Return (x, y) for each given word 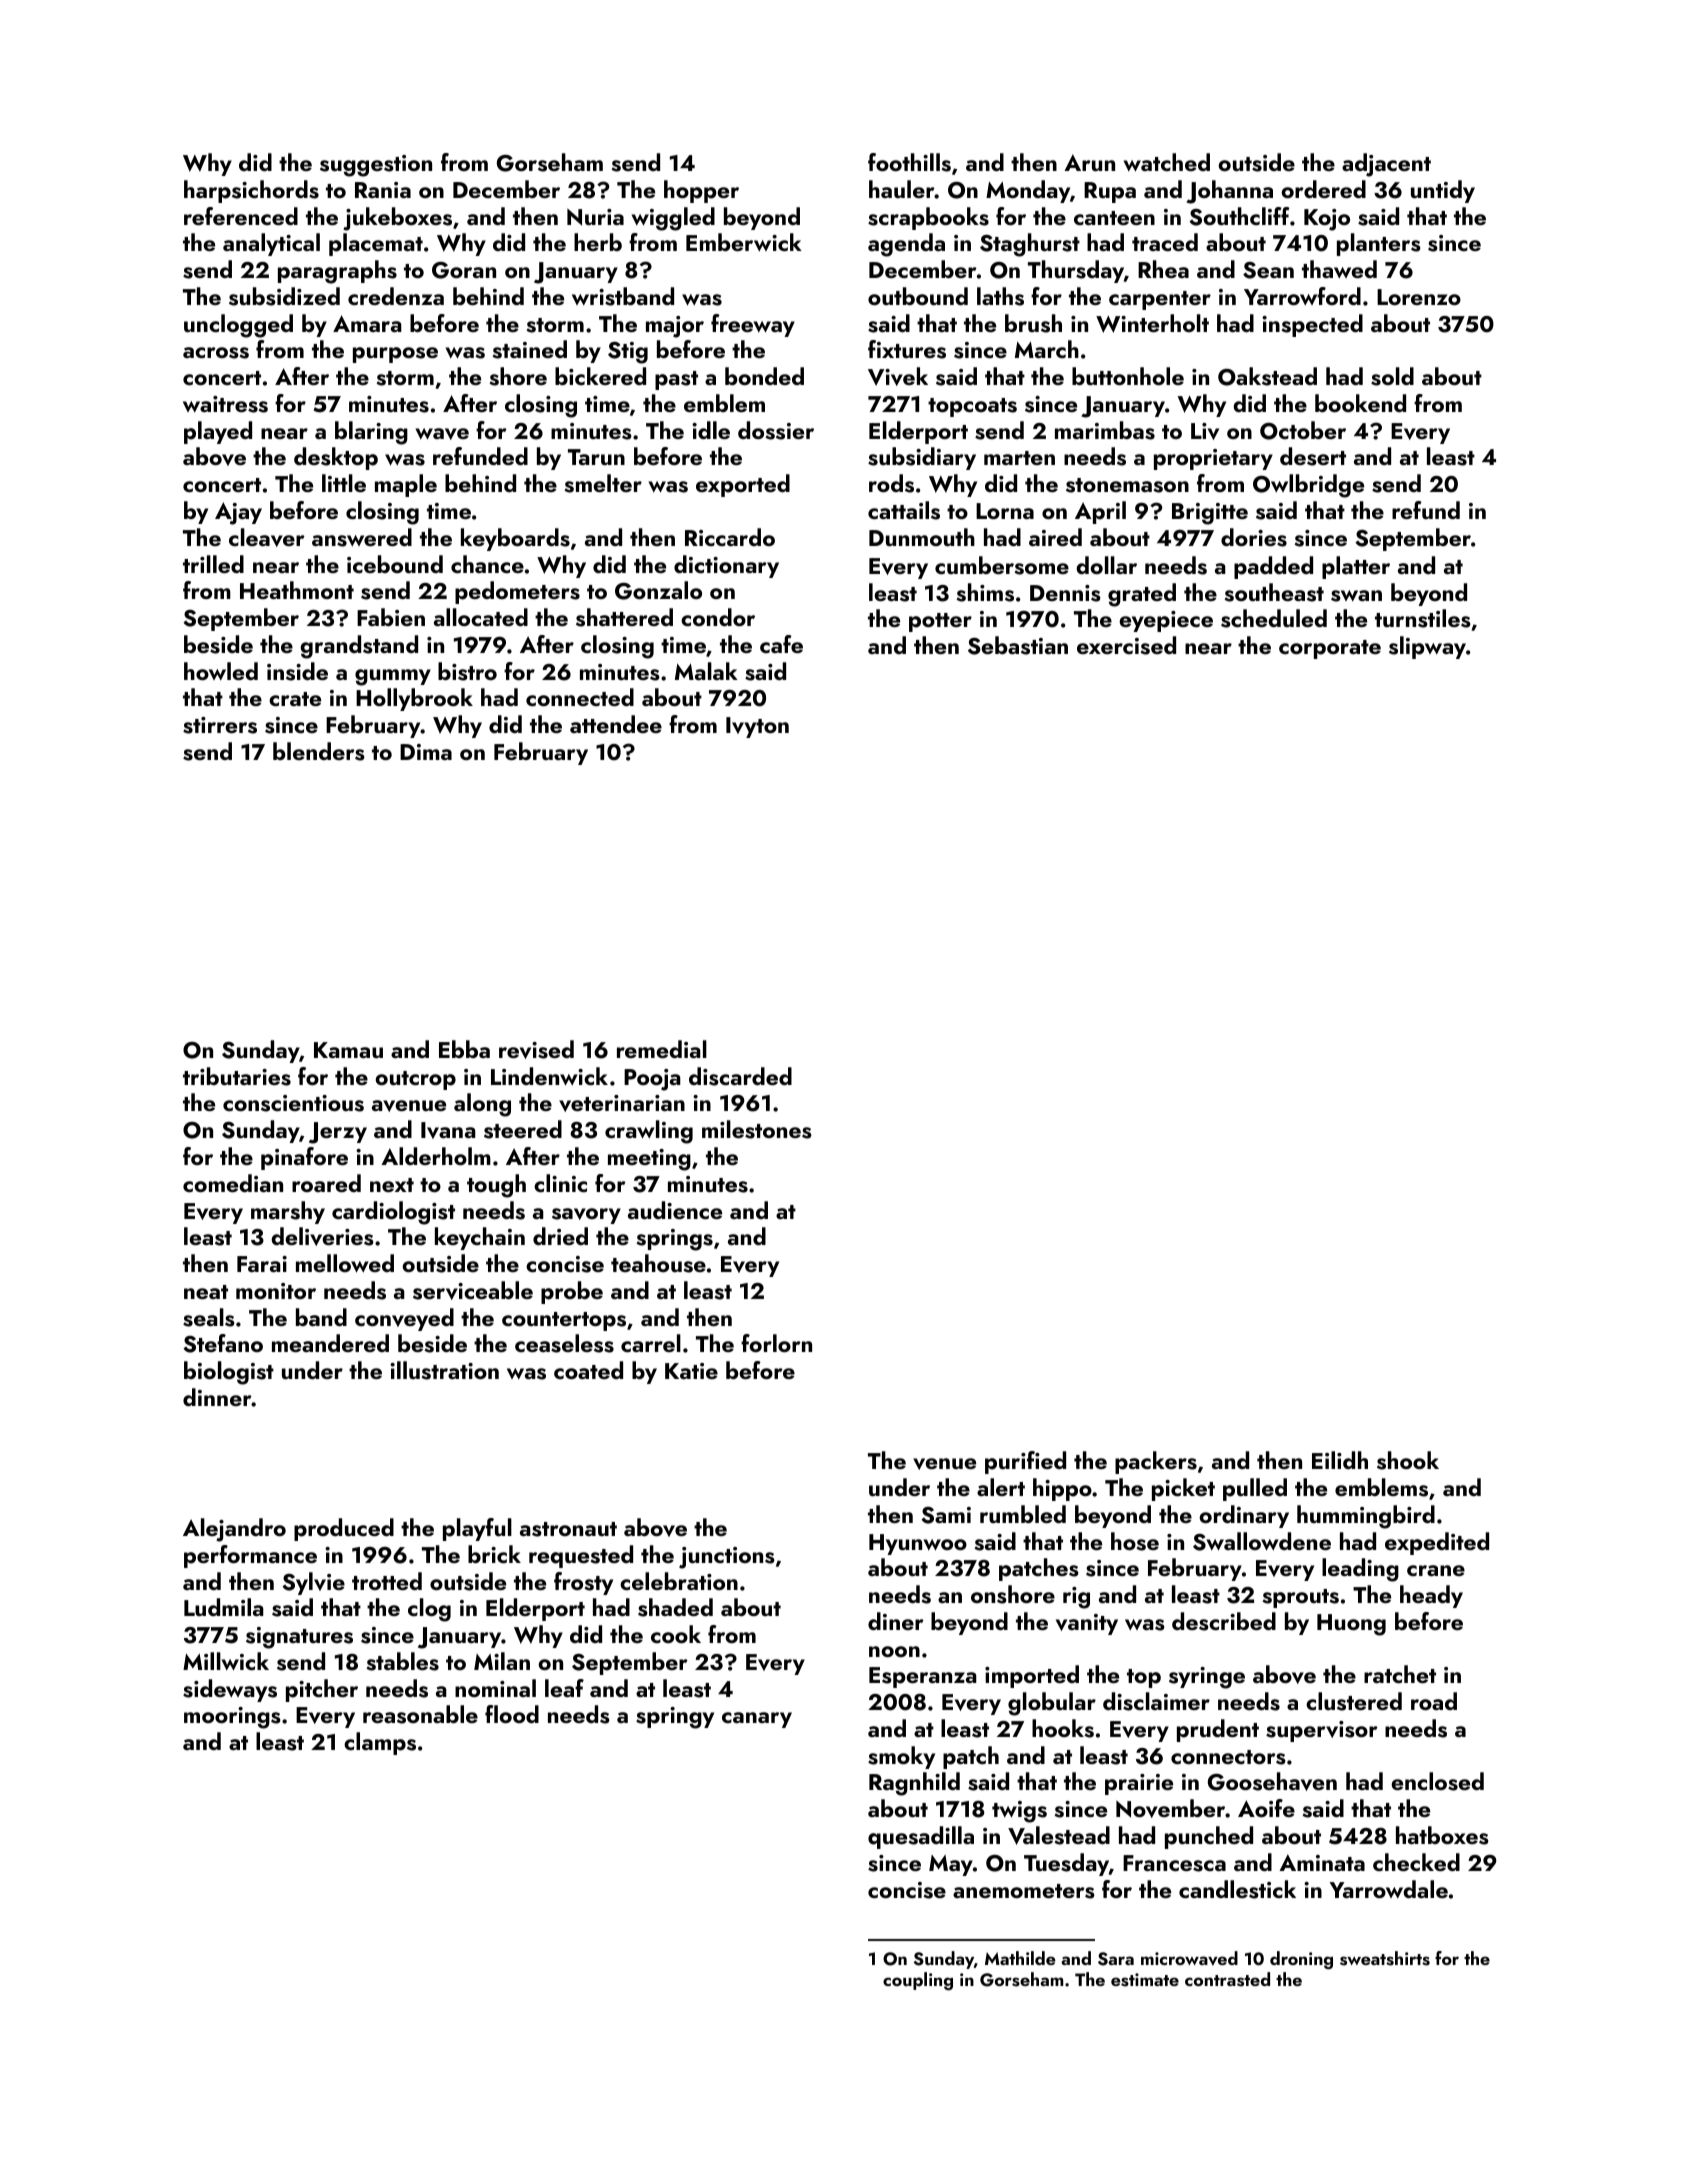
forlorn (776, 1343)
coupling (918, 1981)
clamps (380, 1743)
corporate (1330, 649)
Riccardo (730, 537)
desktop (336, 458)
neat (206, 1292)
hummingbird (1366, 1517)
